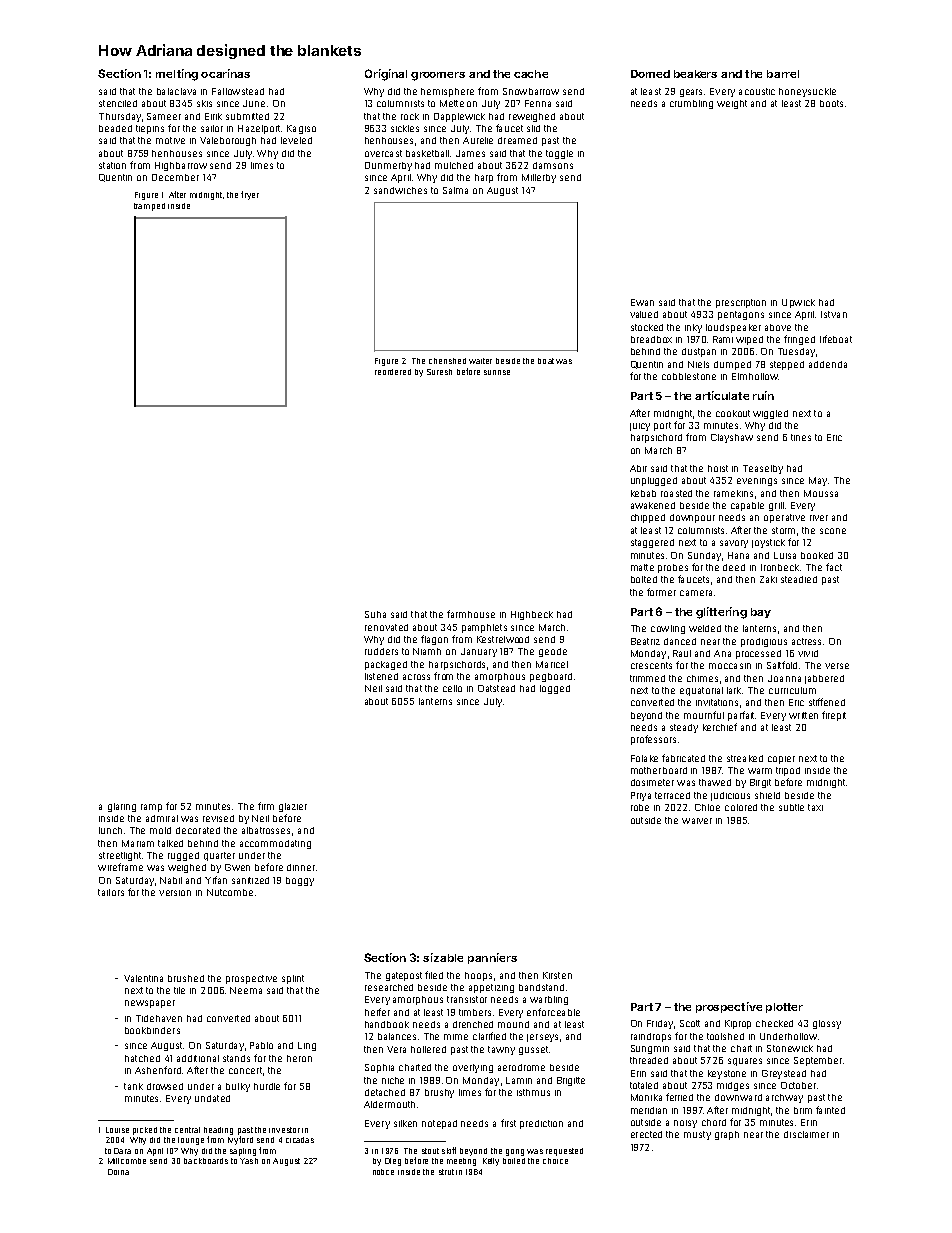 This page has width=952, height=1233. I want to click on tank, so click(133, 1086).
